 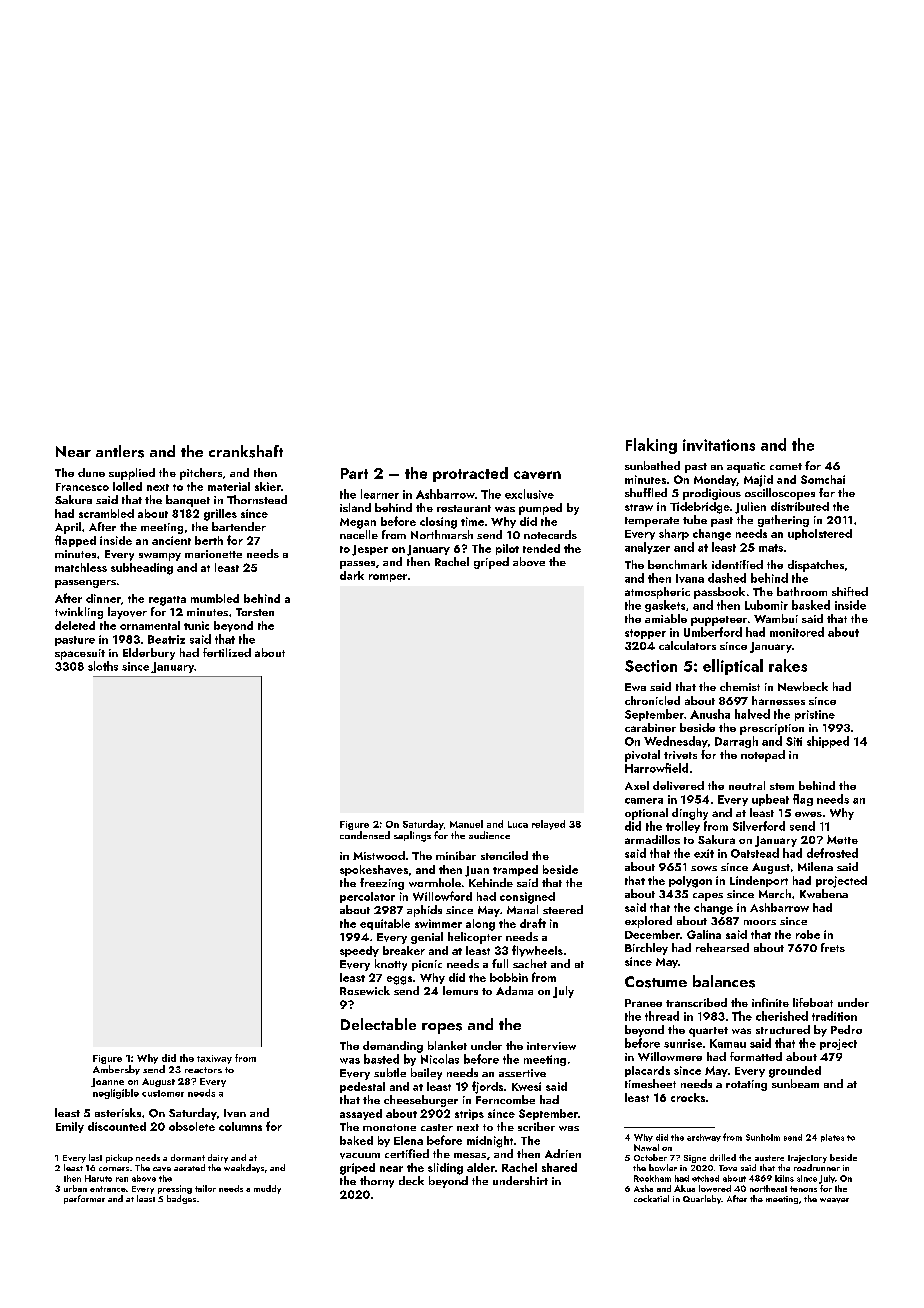 I want to click on capes, so click(x=708, y=897).
